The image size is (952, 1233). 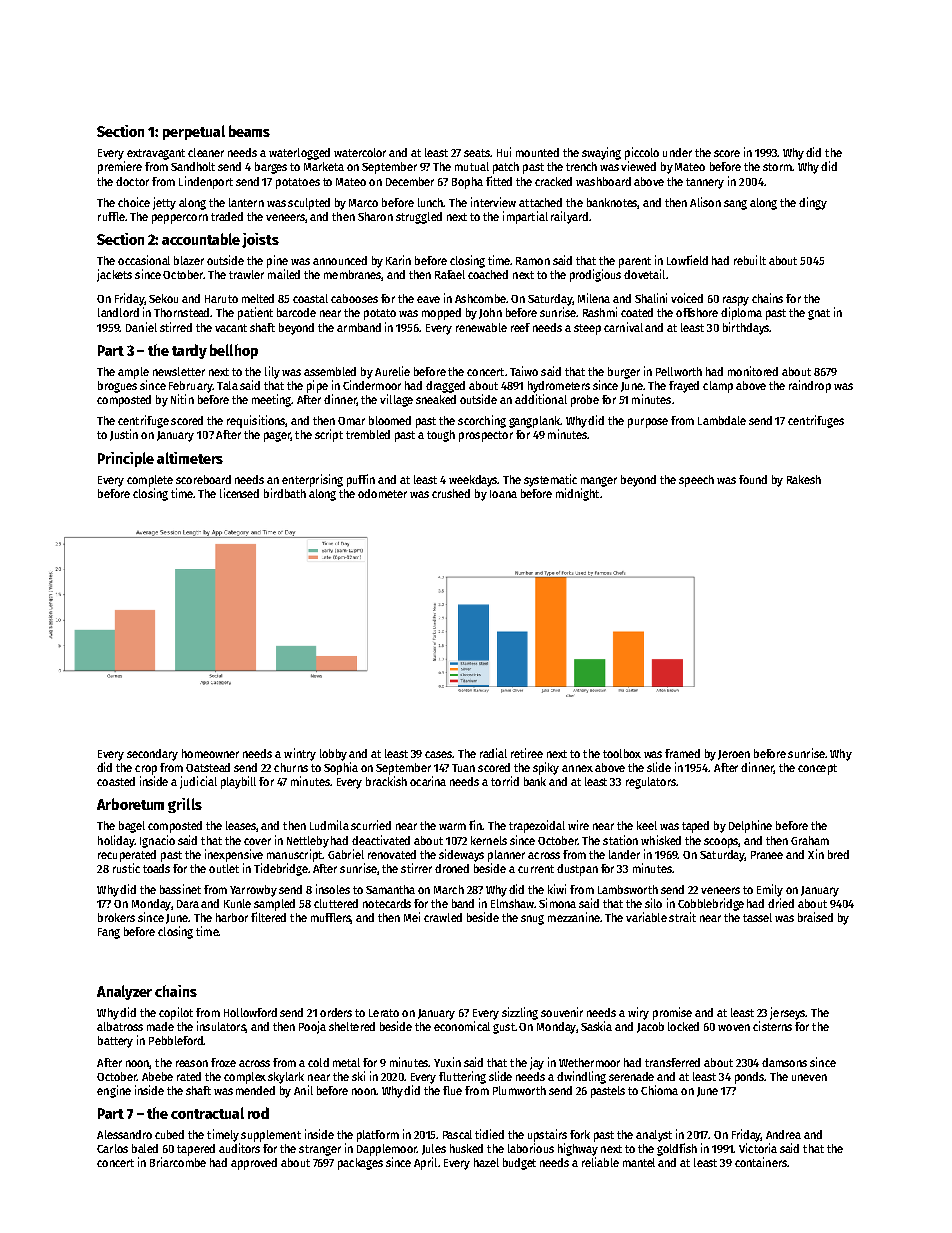 What do you see at coordinates (360, 152) in the screenshot?
I see `watercolor` at bounding box center [360, 152].
